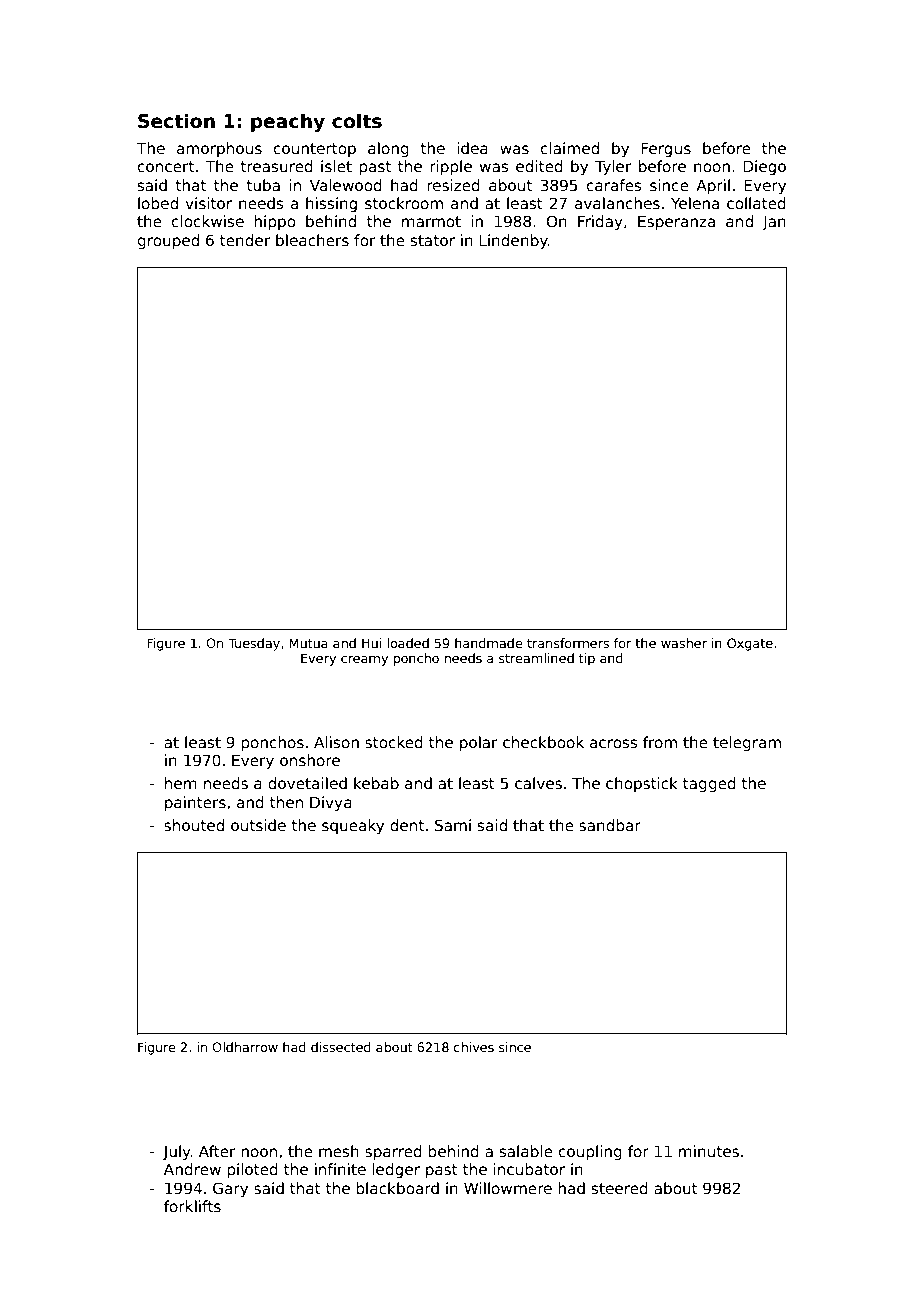 This screenshot has width=924, height=1314. I want to click on Oxgate, so click(750, 644).
